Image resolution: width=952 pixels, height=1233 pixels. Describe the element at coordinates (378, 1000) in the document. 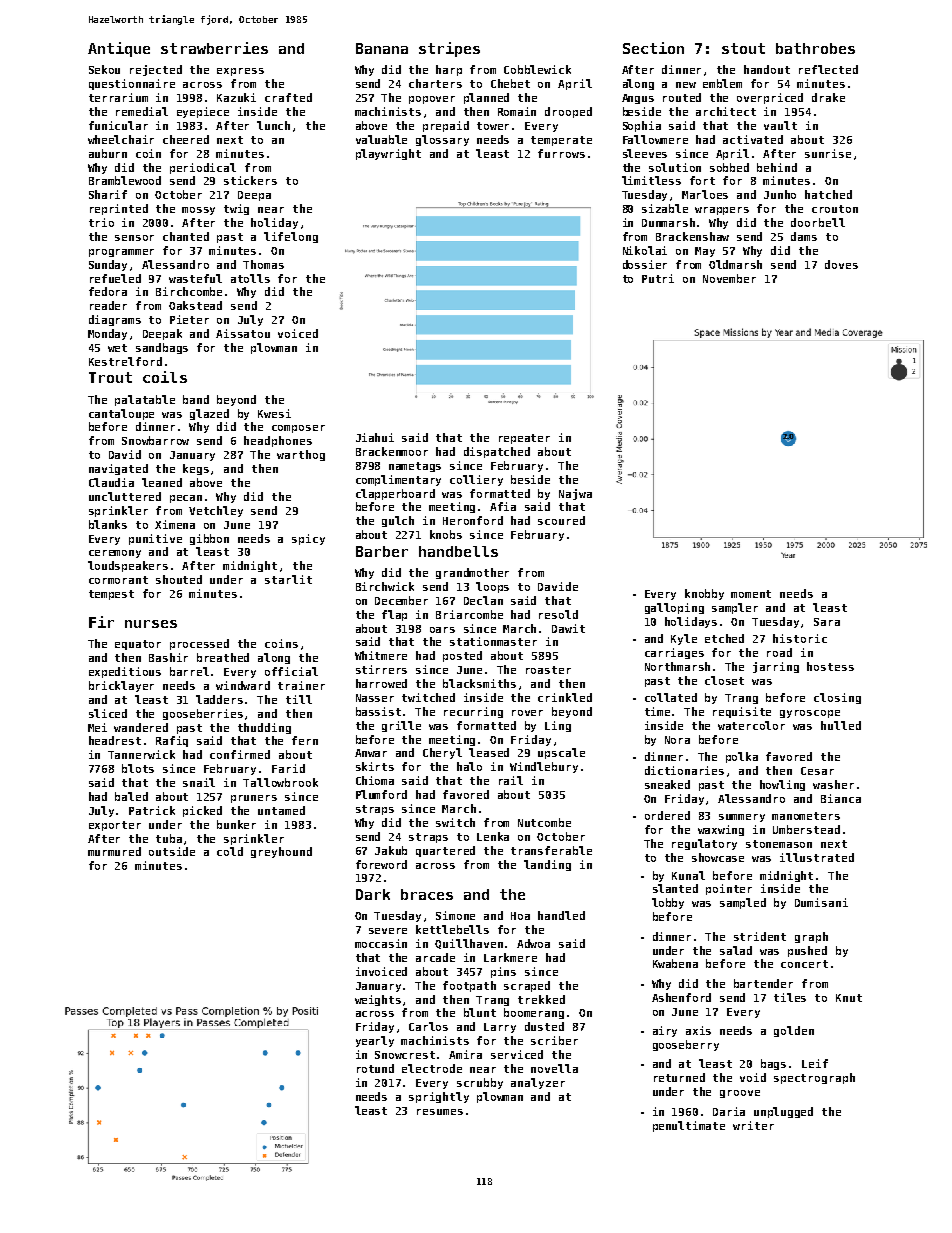

I see `weights` at that location.
